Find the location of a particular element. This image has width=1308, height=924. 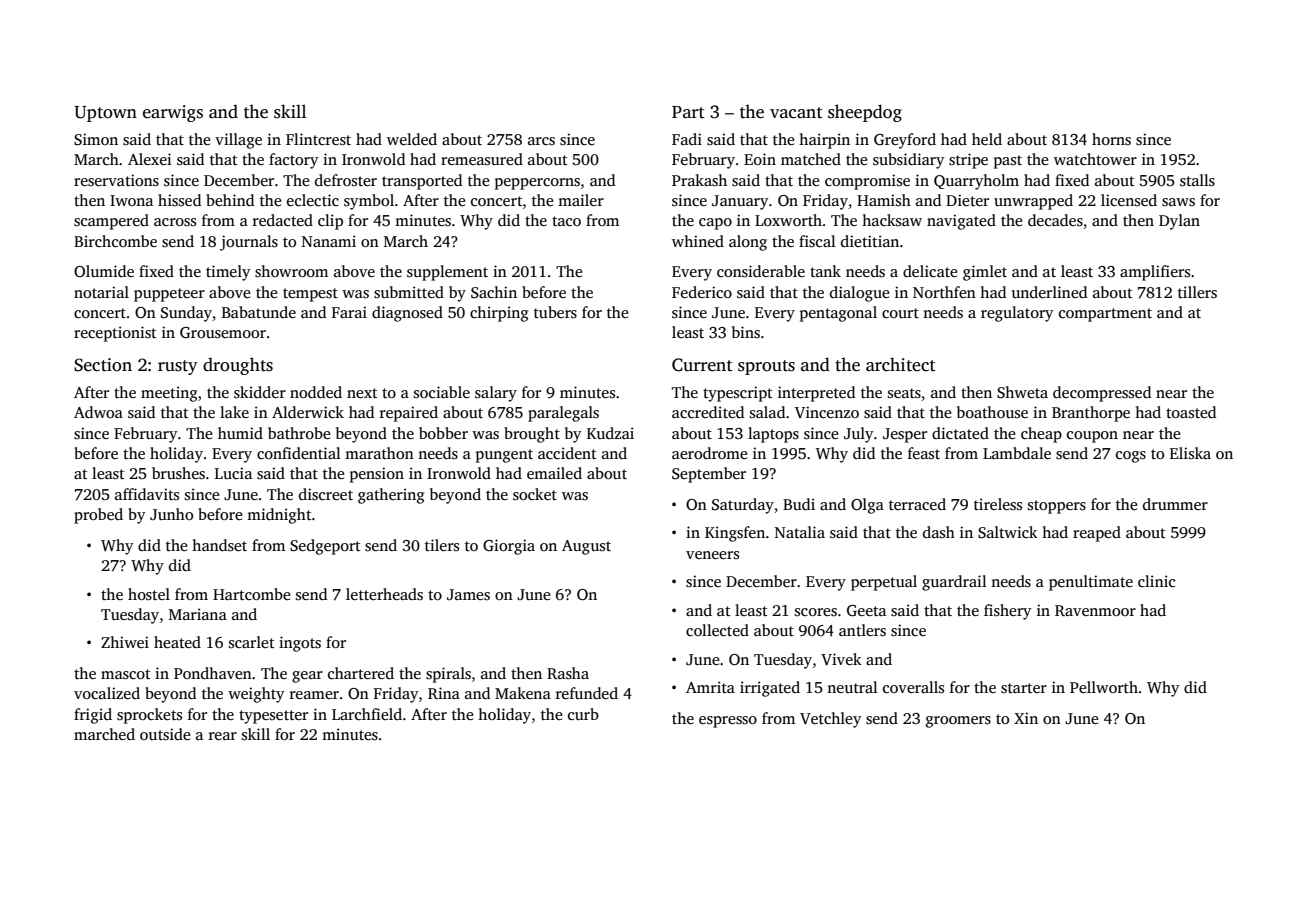

Eliska is located at coordinates (1190, 453).
